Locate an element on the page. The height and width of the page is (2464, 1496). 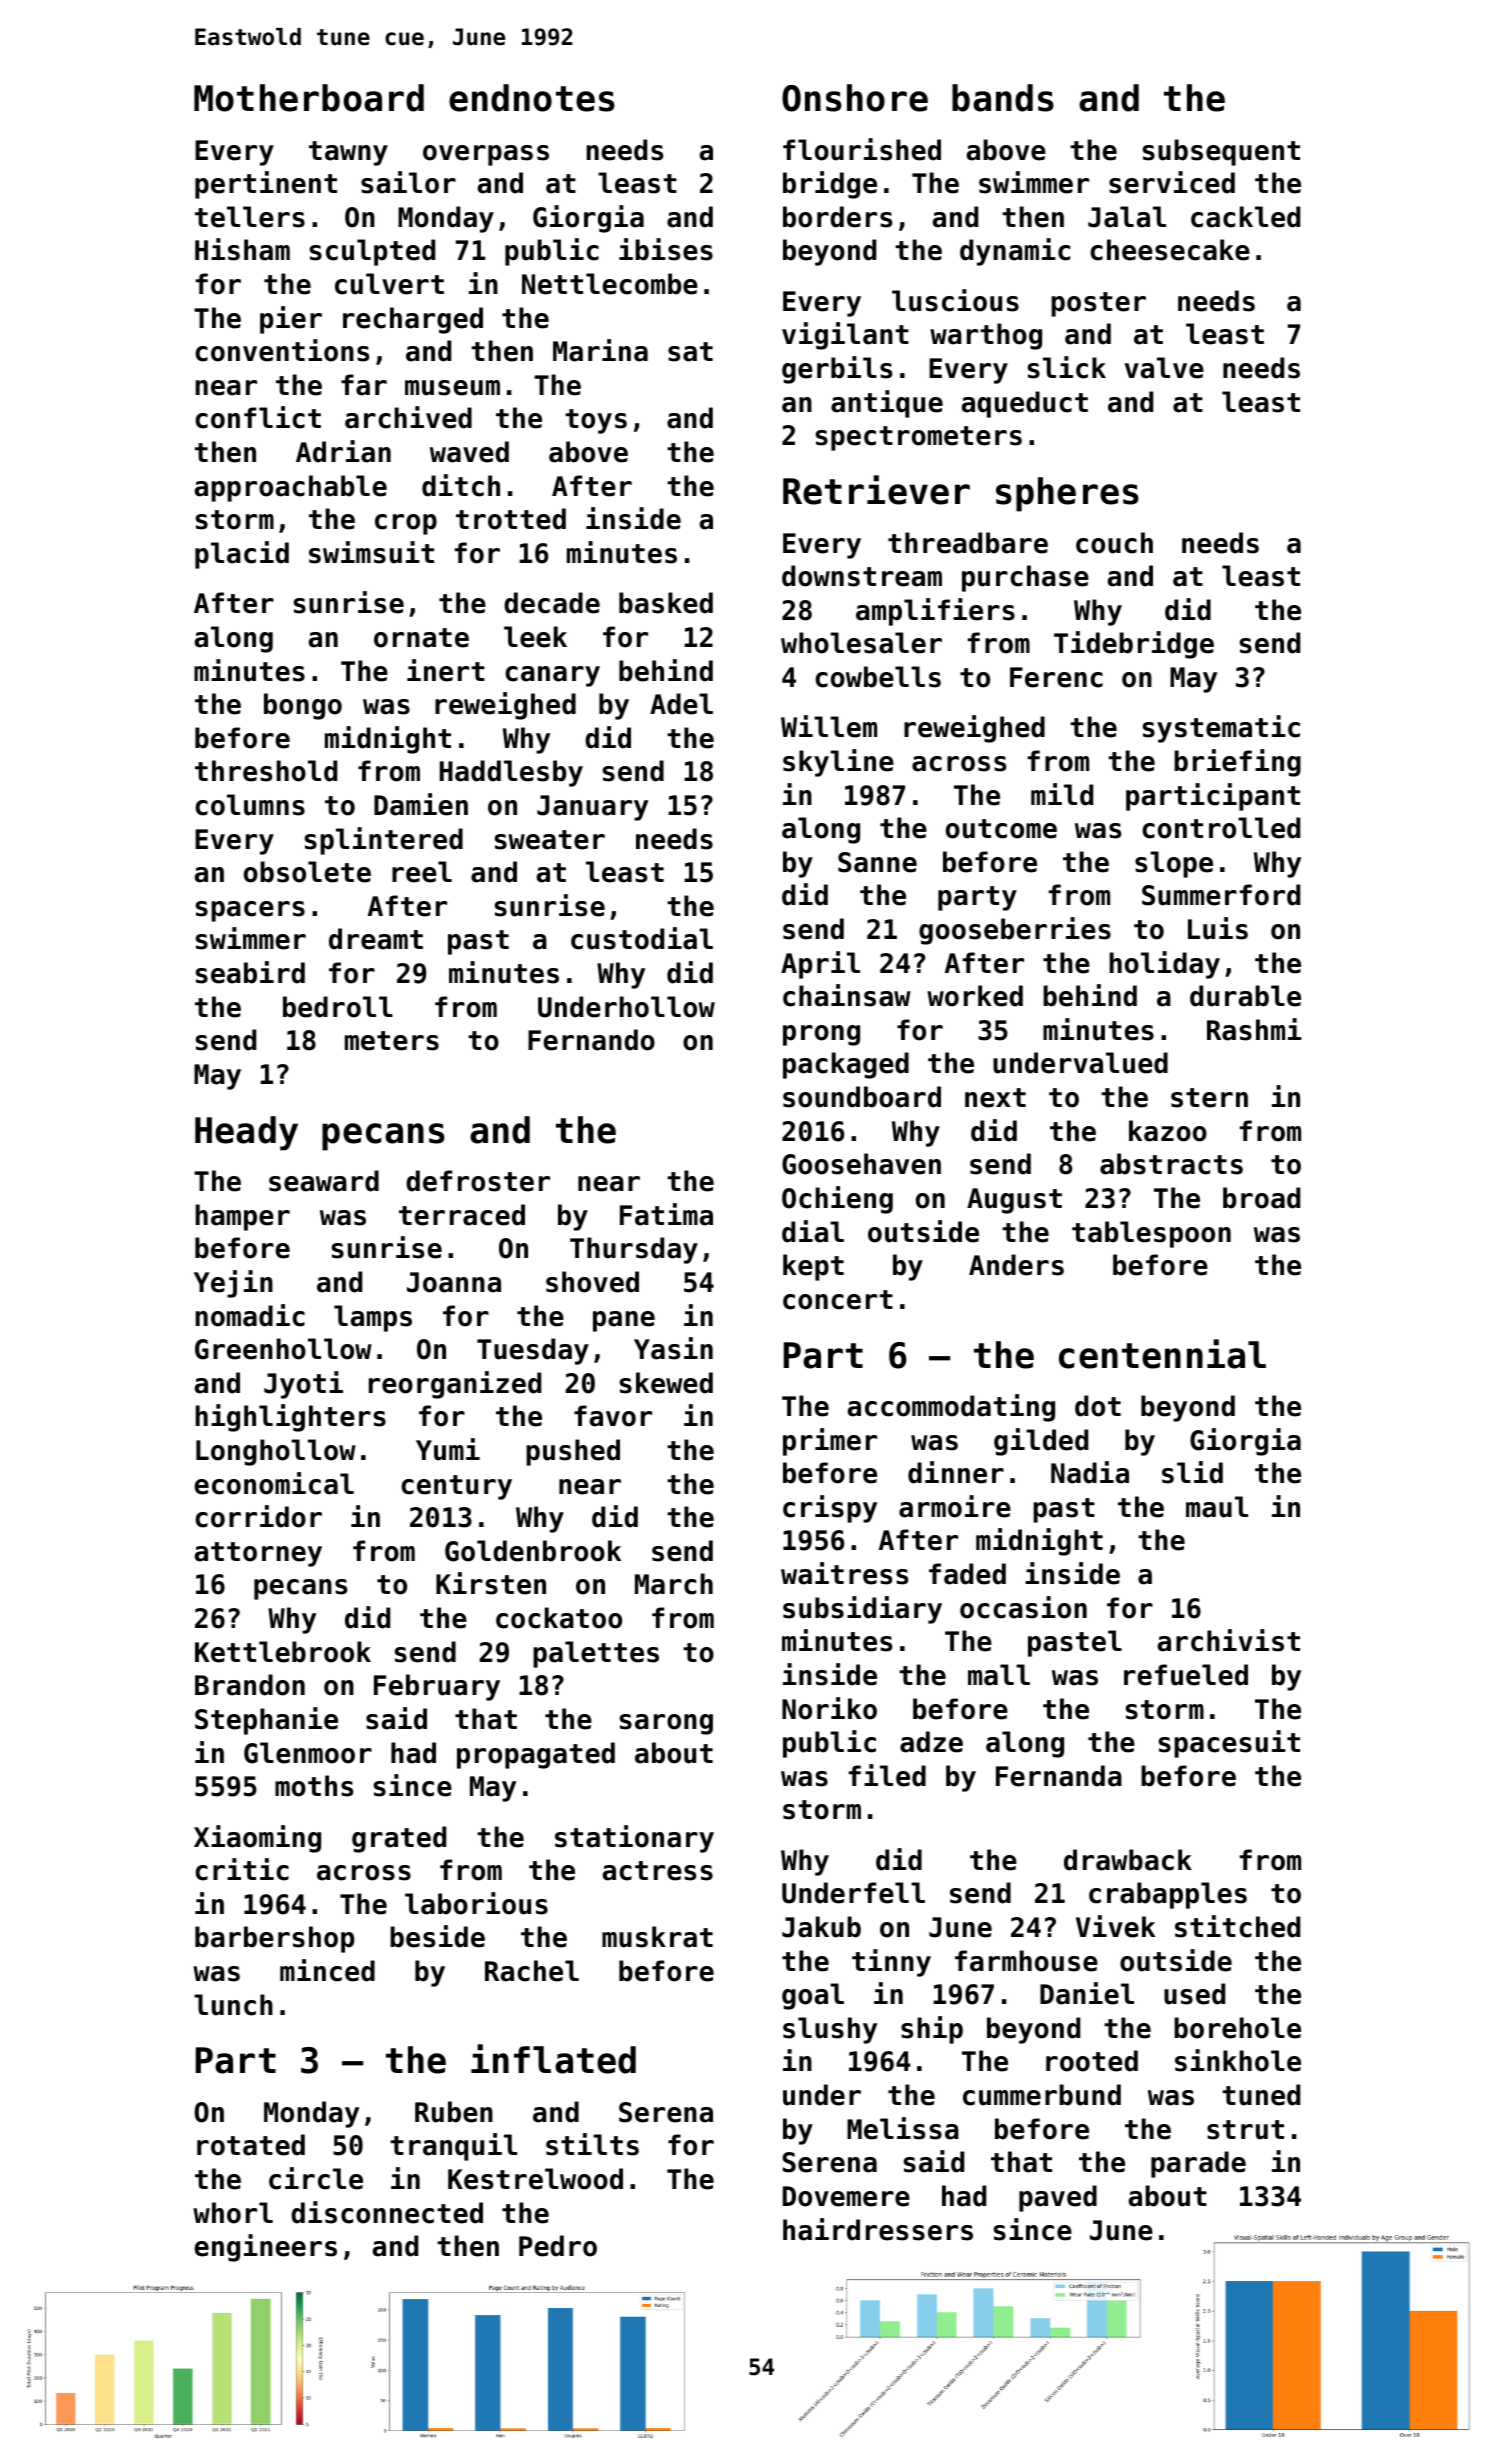
subsequent is located at coordinates (1221, 152).
